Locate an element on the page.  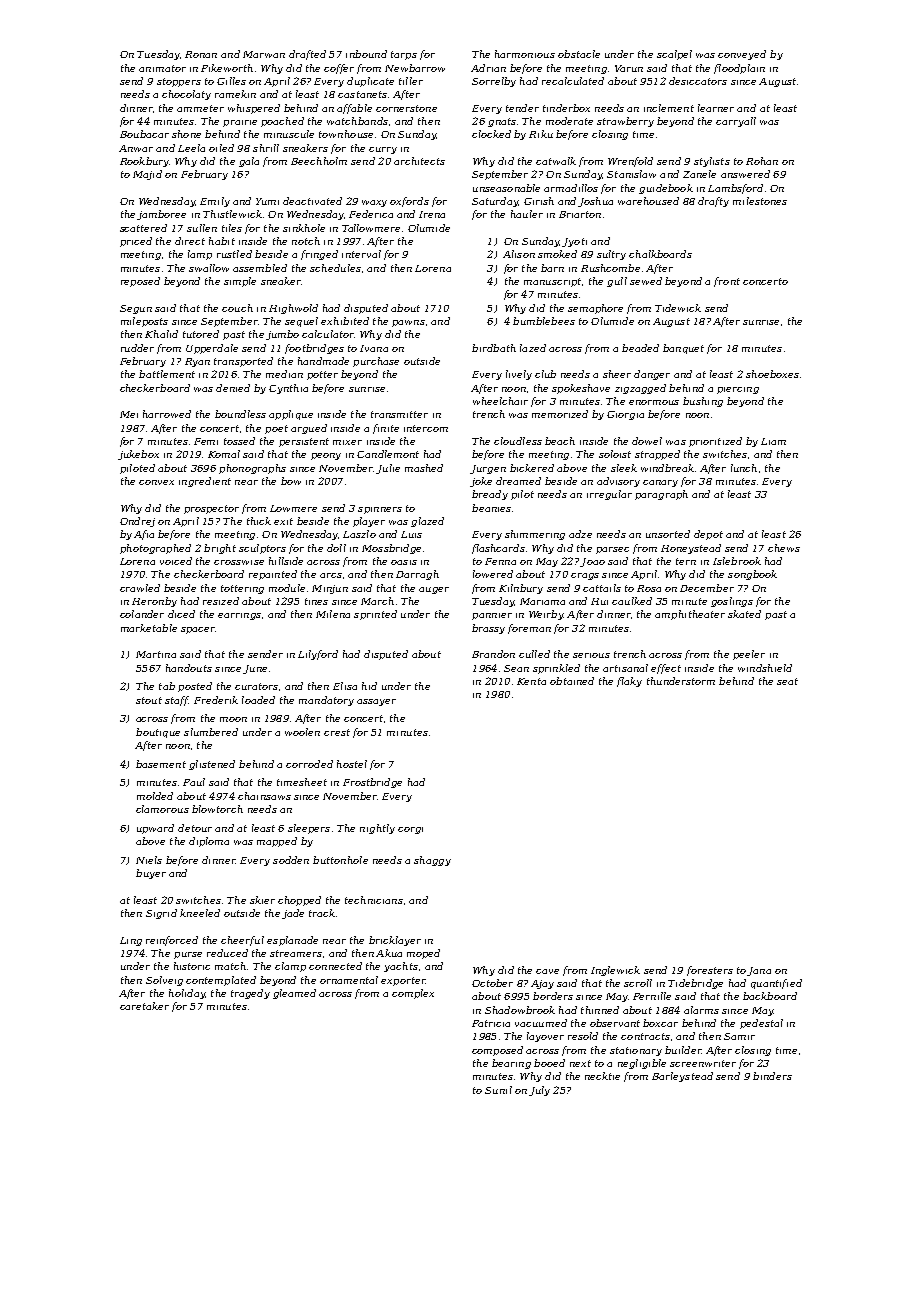
drafty is located at coordinates (713, 202).
